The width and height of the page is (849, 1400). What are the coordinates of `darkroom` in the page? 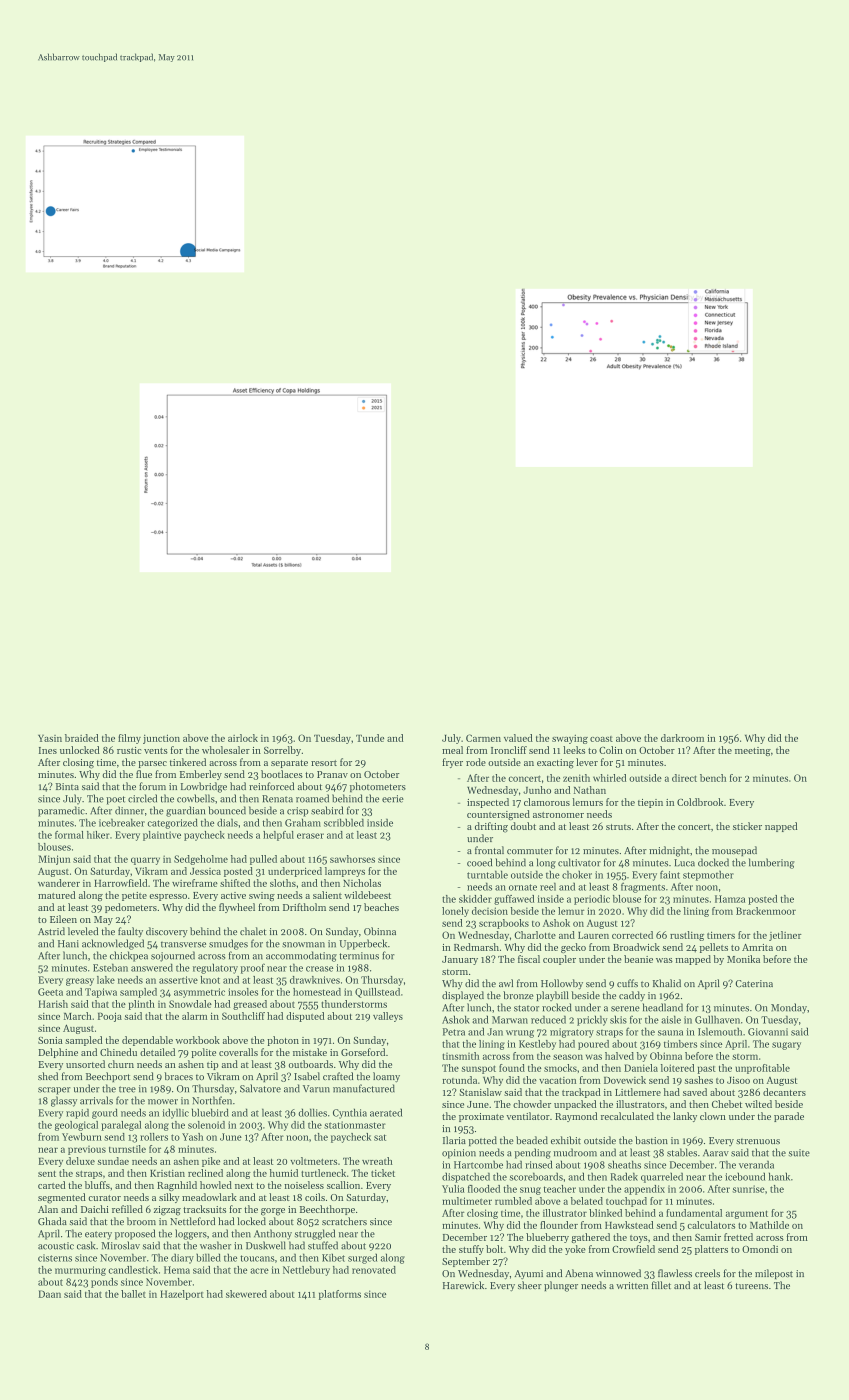 It's located at (682, 738).
